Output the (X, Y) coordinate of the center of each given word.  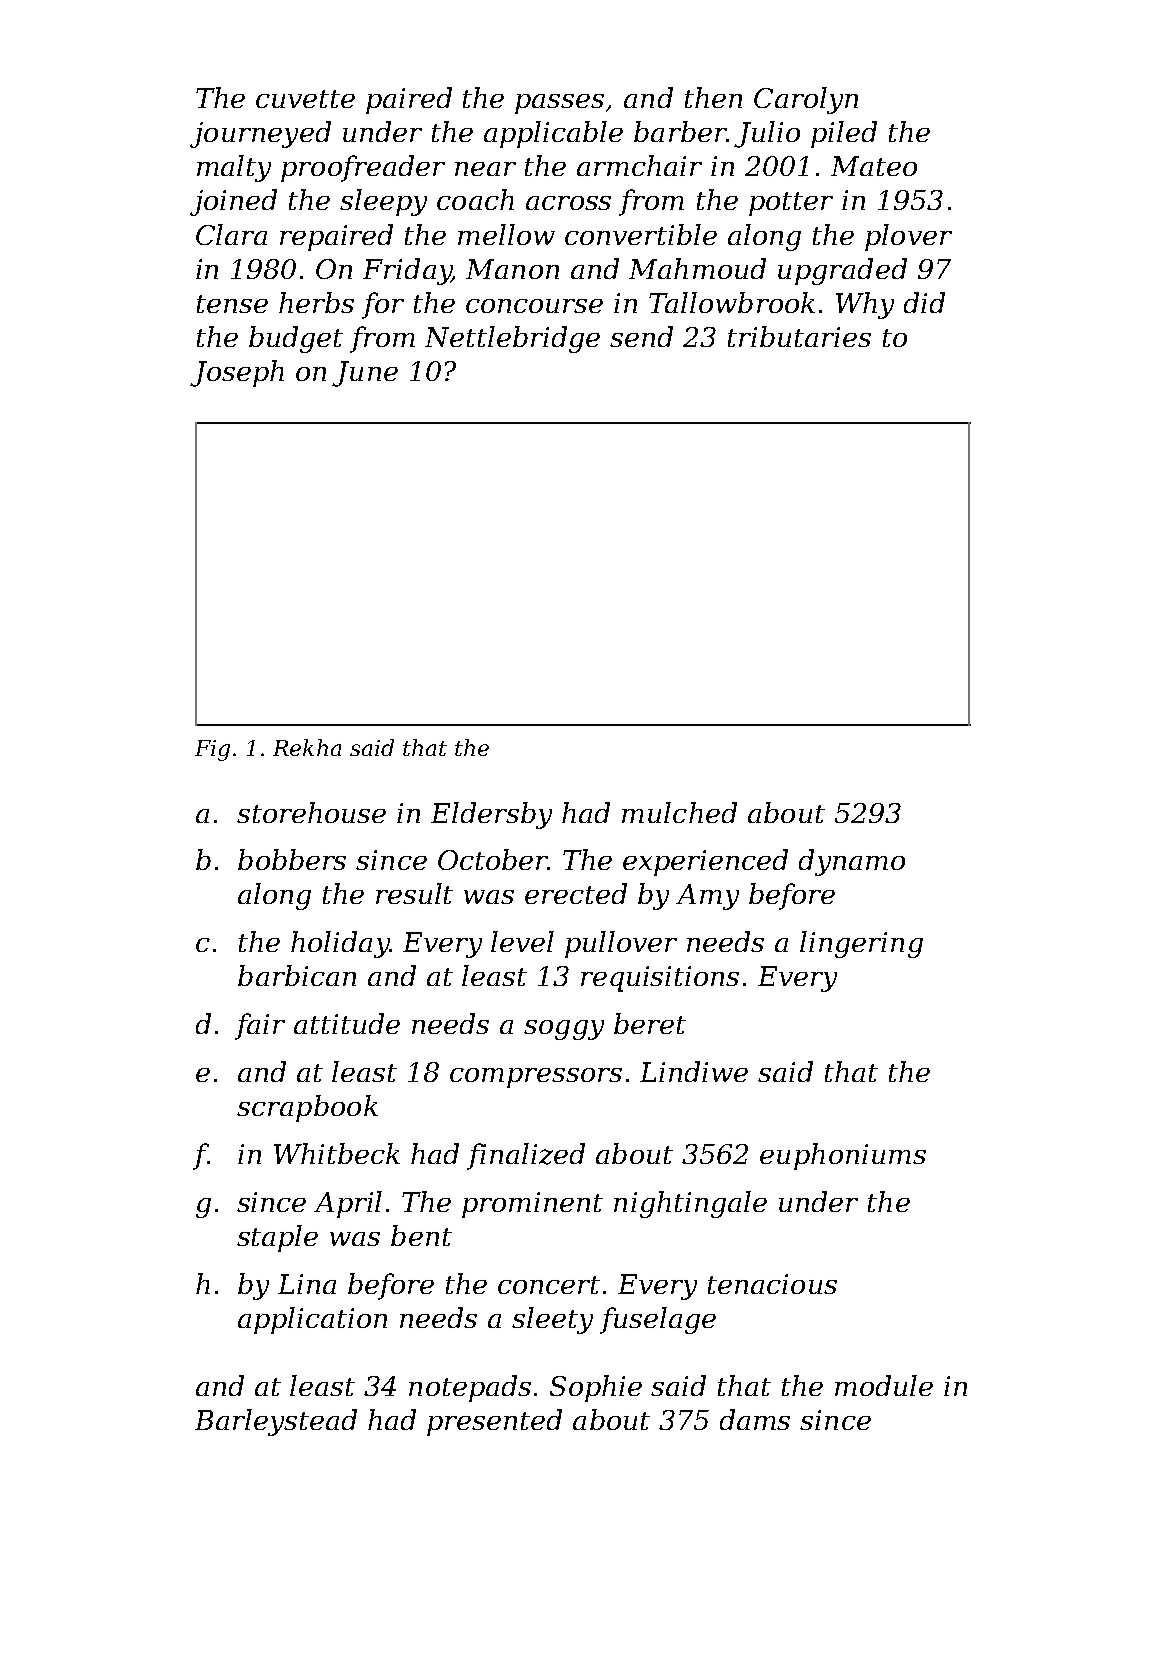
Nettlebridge (512, 339)
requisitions (660, 979)
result (414, 893)
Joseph (237, 373)
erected (576, 893)
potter (791, 204)
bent (421, 1235)
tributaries (799, 336)
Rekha (307, 747)
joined (233, 202)
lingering (861, 944)
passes (559, 104)
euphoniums (843, 1156)
